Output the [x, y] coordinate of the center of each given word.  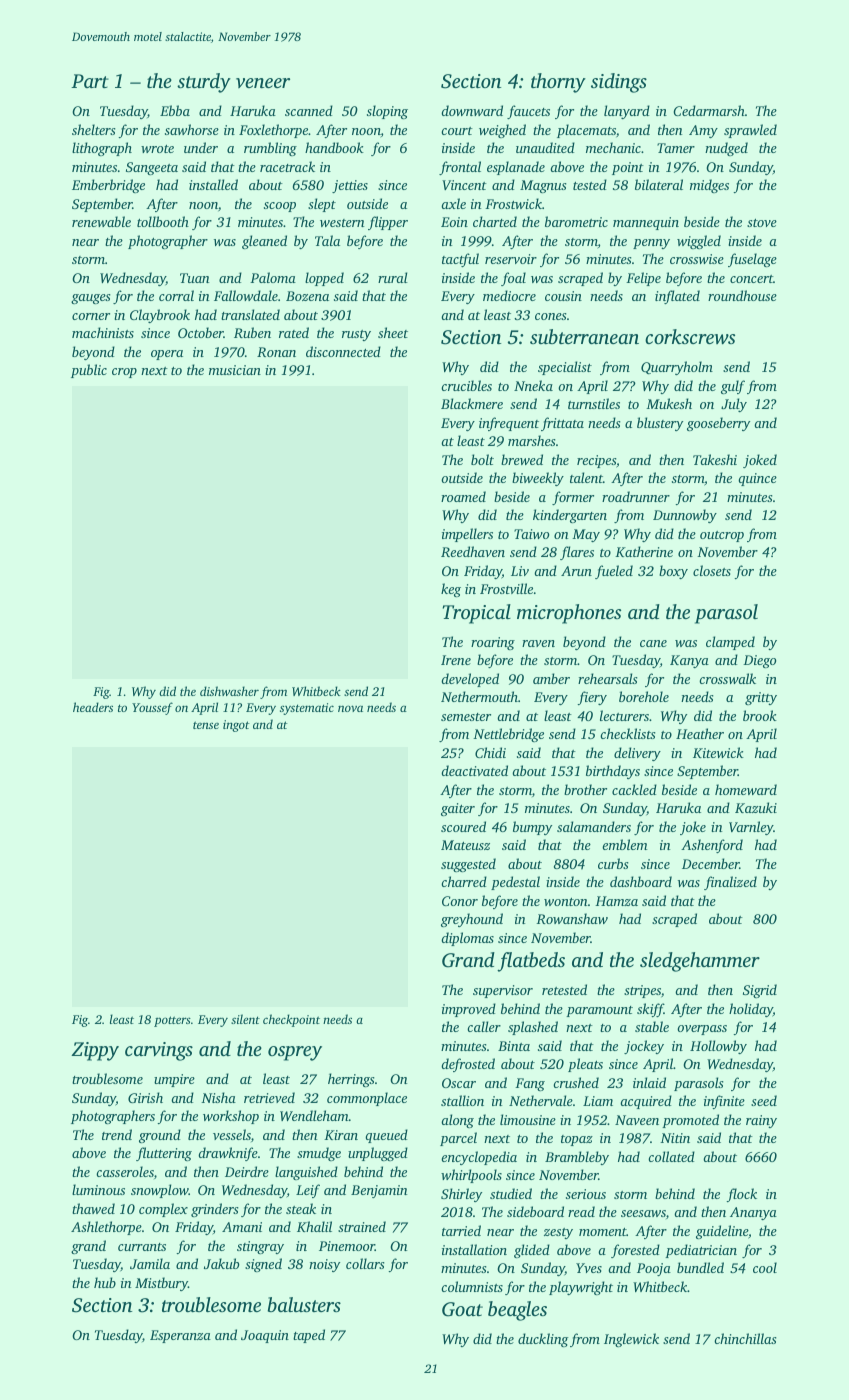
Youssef [152, 708]
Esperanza [180, 1336]
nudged [726, 149]
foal [513, 279]
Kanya [689, 661]
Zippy [95, 1051]
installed [213, 184]
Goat [462, 1309]
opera [167, 355]
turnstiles [594, 403]
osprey [295, 1053]
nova [350, 708]
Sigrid [760, 991]
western [342, 223]
